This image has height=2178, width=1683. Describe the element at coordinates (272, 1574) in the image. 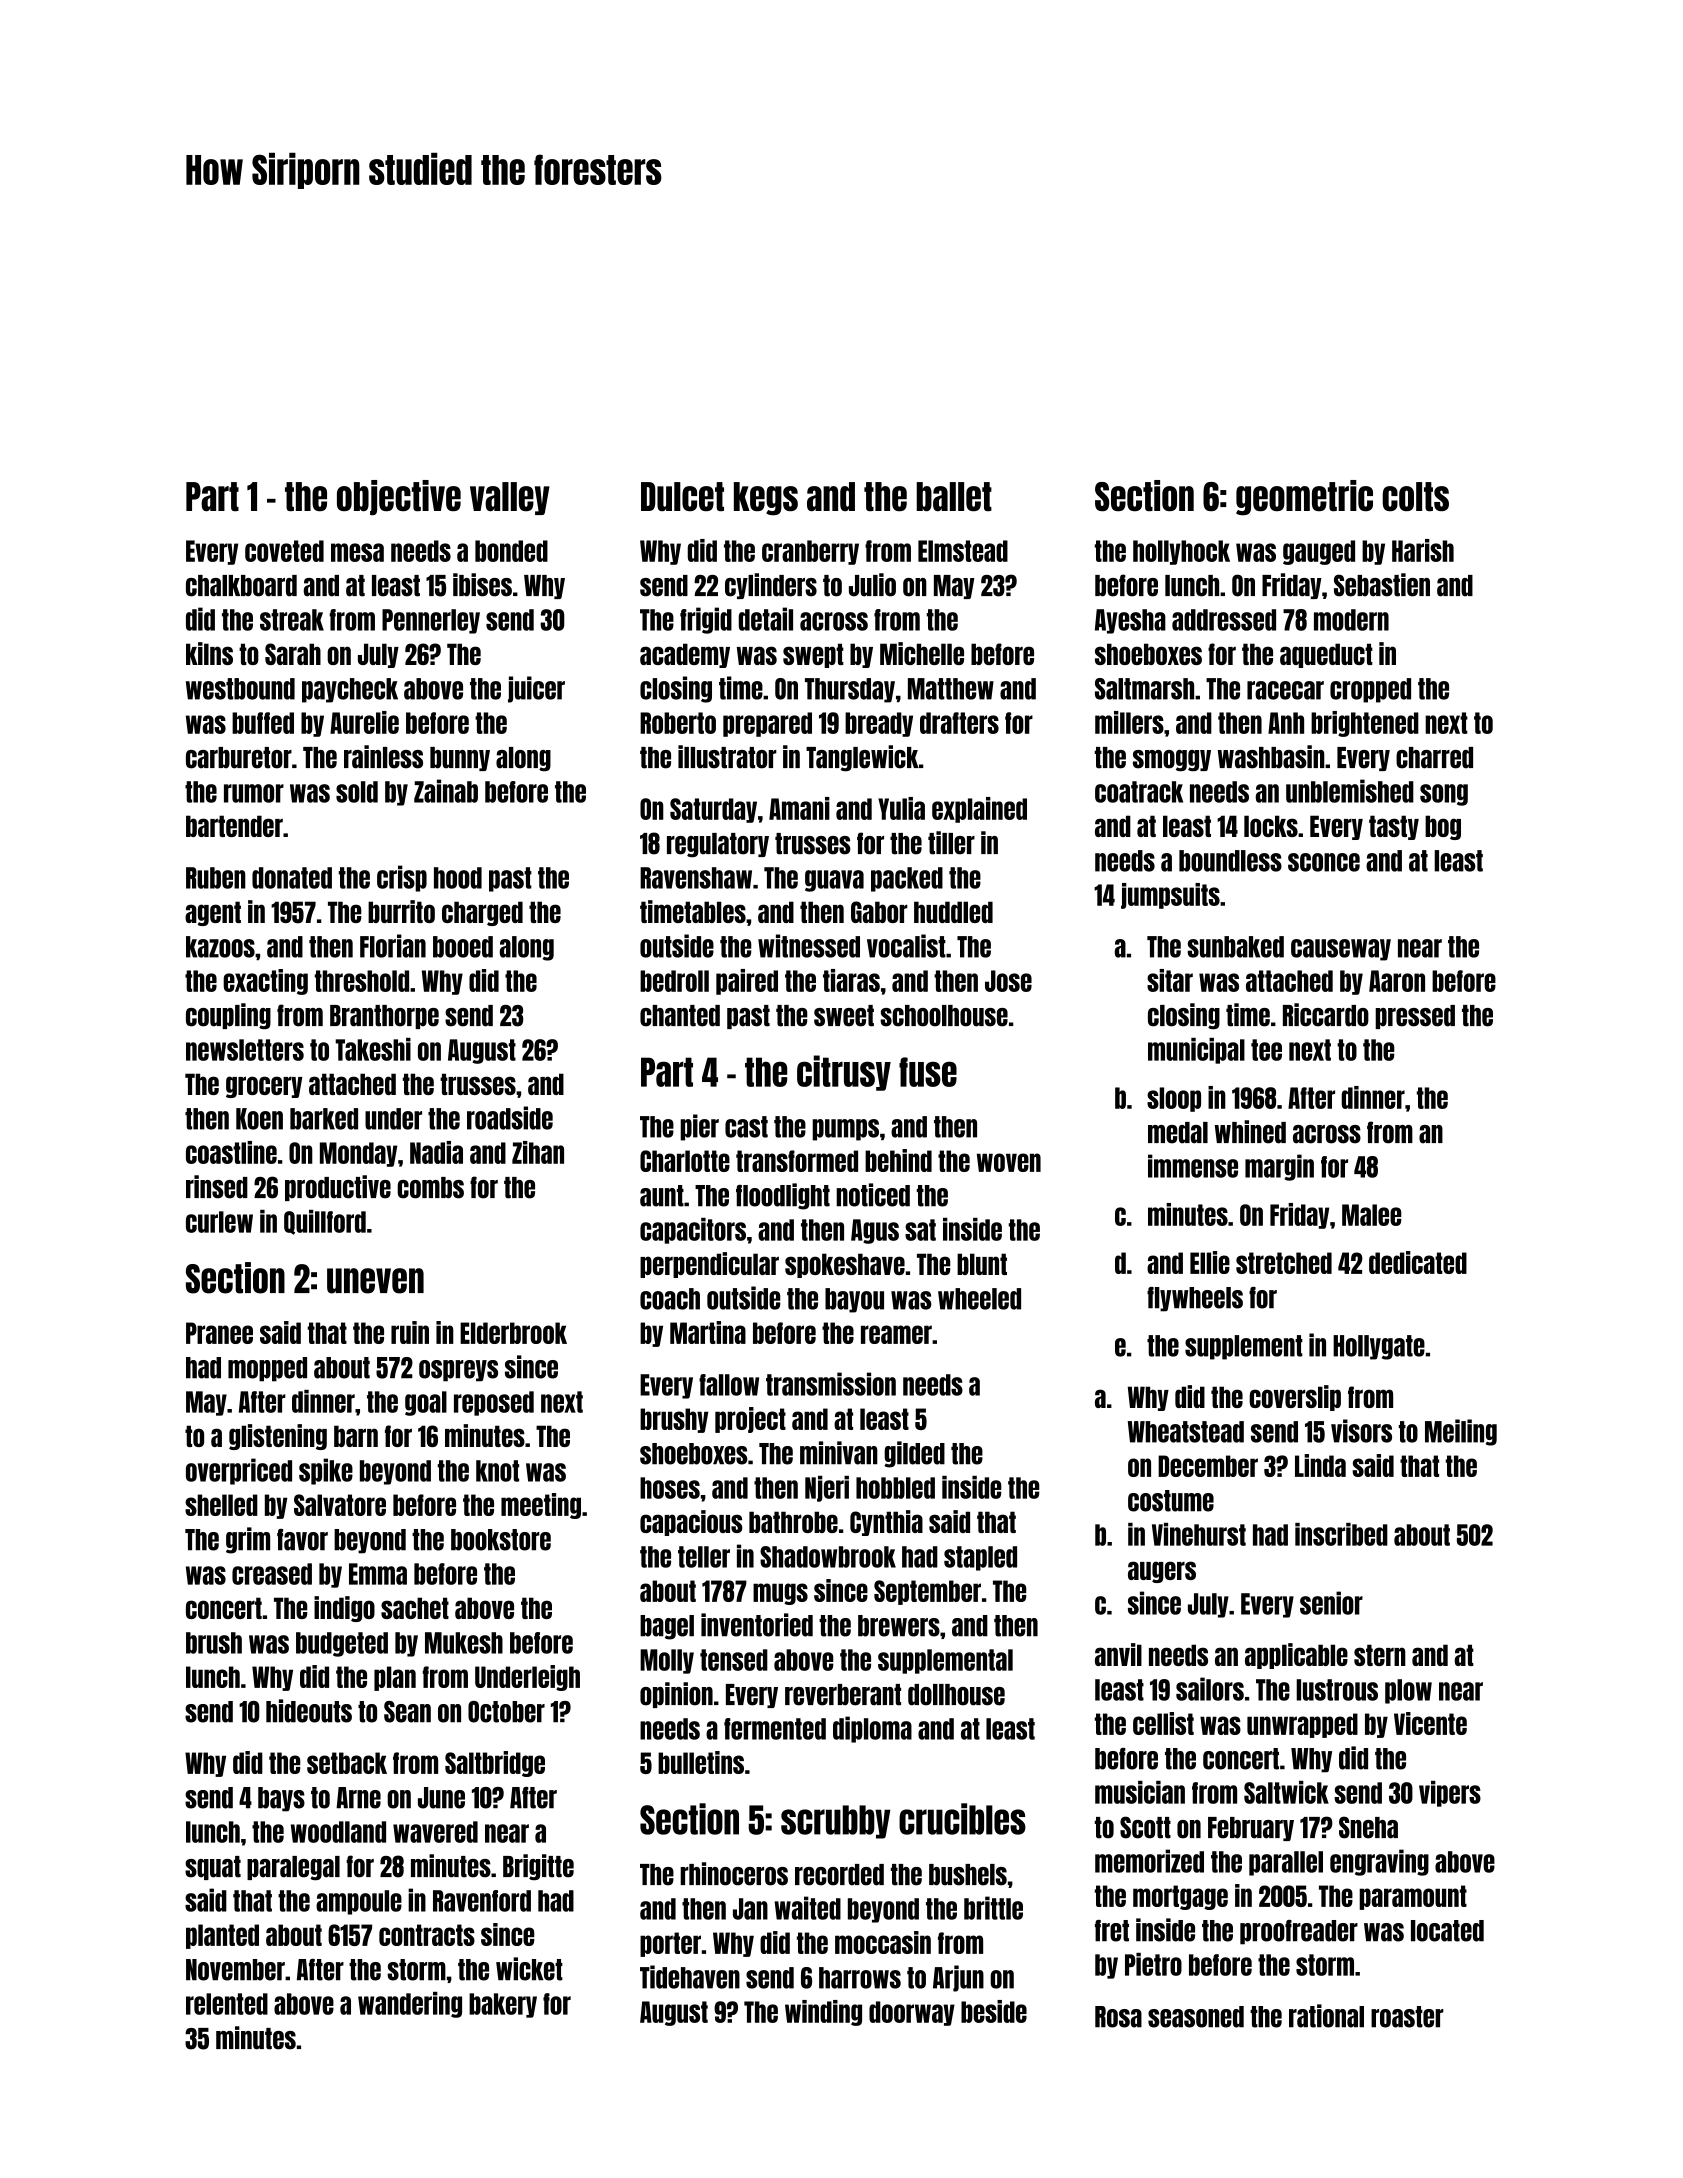

I see `creased` at that location.
